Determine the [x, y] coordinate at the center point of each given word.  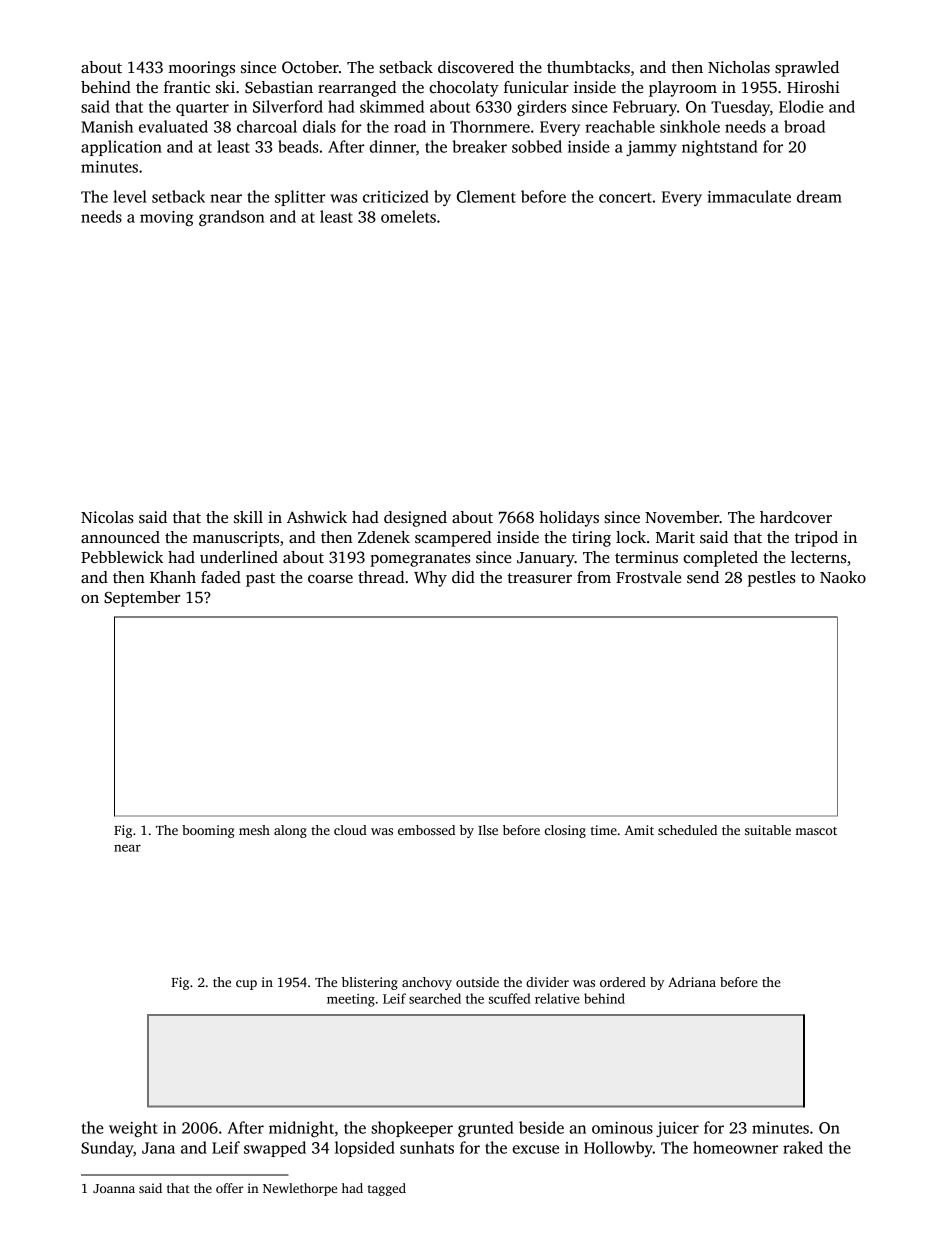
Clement [486, 196]
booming [208, 831]
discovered [476, 67]
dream [819, 196]
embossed [426, 830]
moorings [201, 69]
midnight [301, 1129]
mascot [816, 831]
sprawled [807, 69]
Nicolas [107, 517]
